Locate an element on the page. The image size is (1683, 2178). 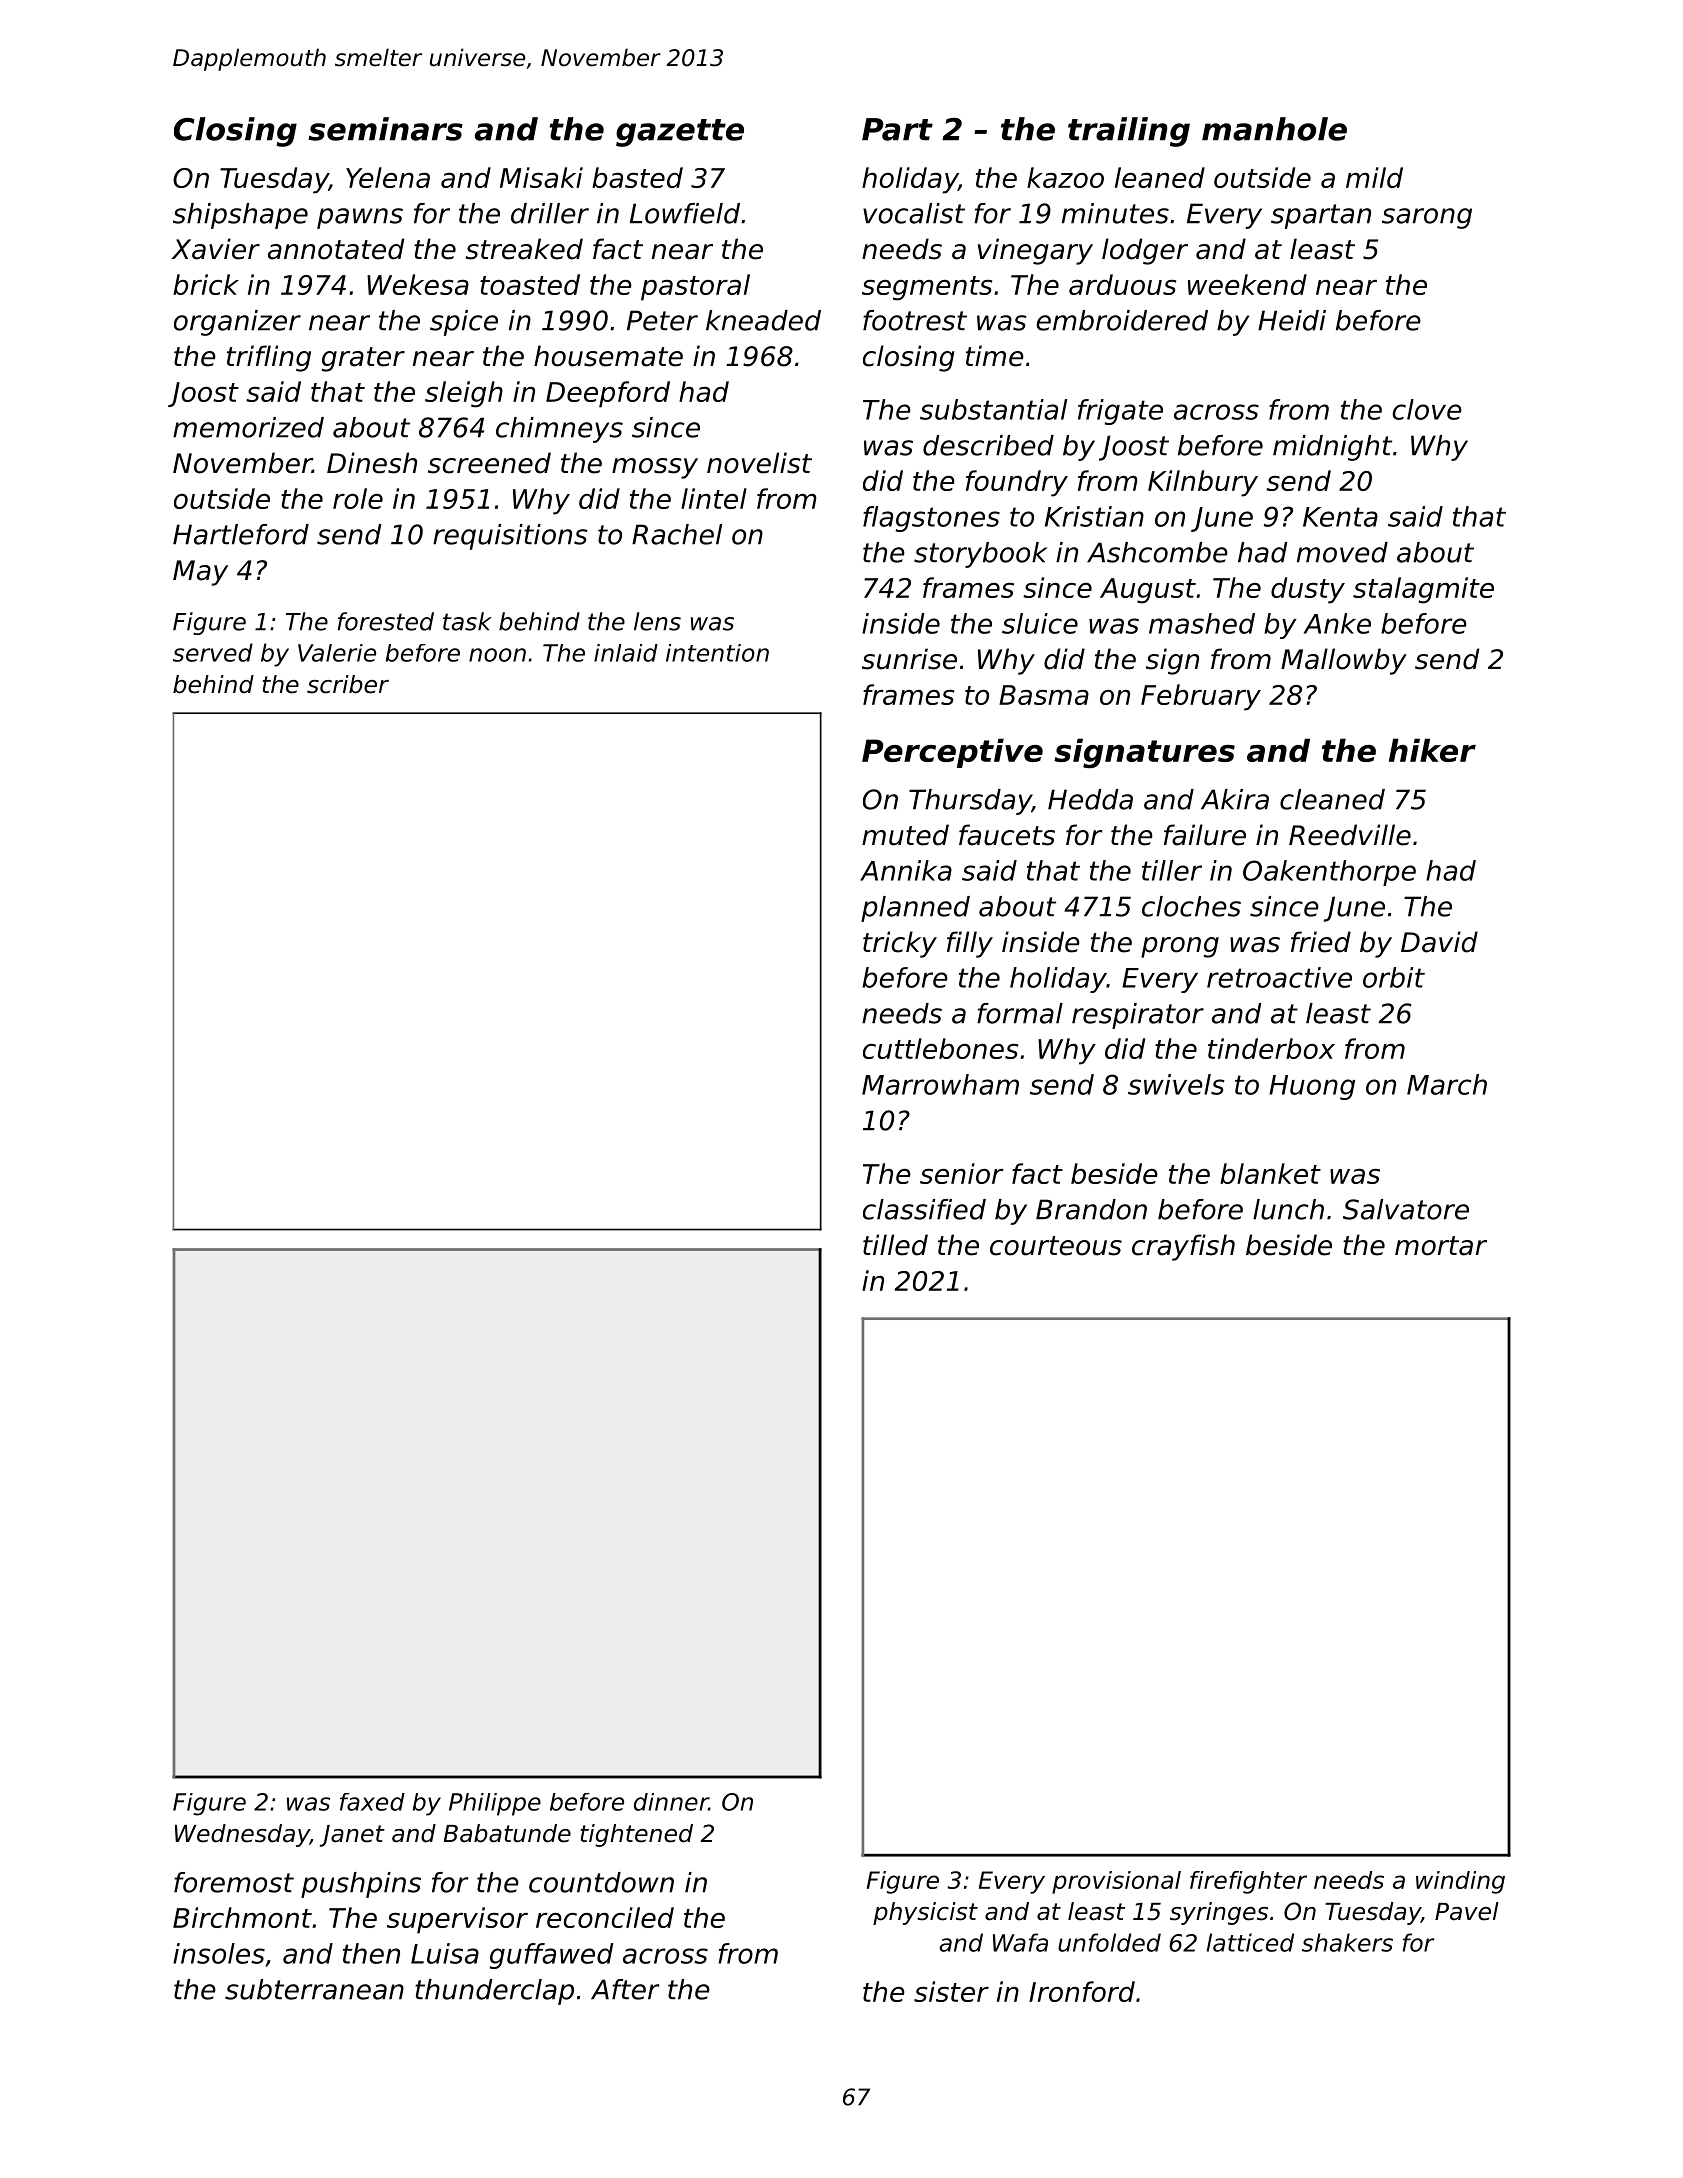
hiker is located at coordinates (1432, 750).
